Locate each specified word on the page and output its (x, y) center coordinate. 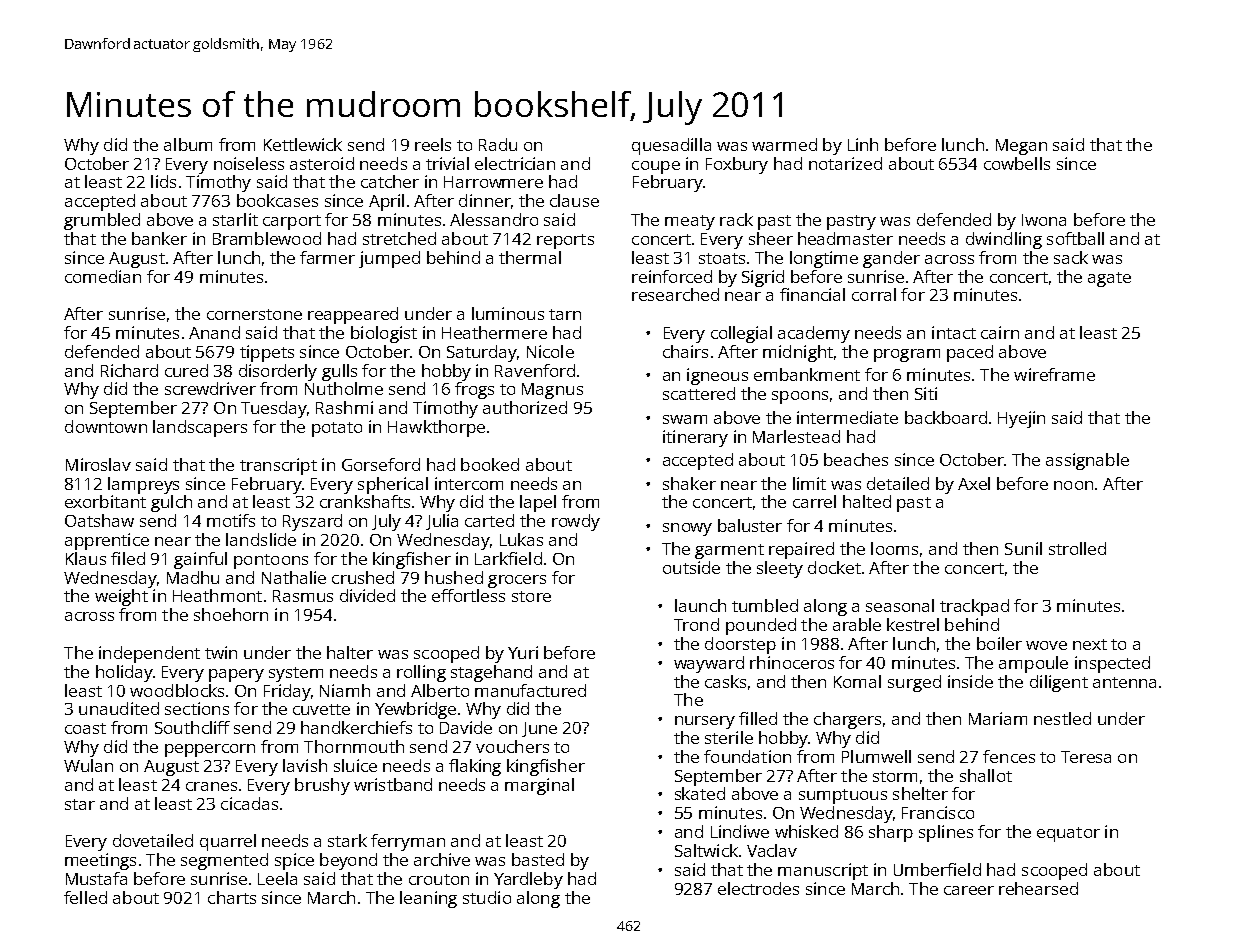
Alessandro (494, 219)
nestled (1062, 718)
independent (149, 654)
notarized (845, 163)
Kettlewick (303, 144)
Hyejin (1021, 419)
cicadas (249, 803)
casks (725, 681)
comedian (103, 276)
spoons (800, 397)
